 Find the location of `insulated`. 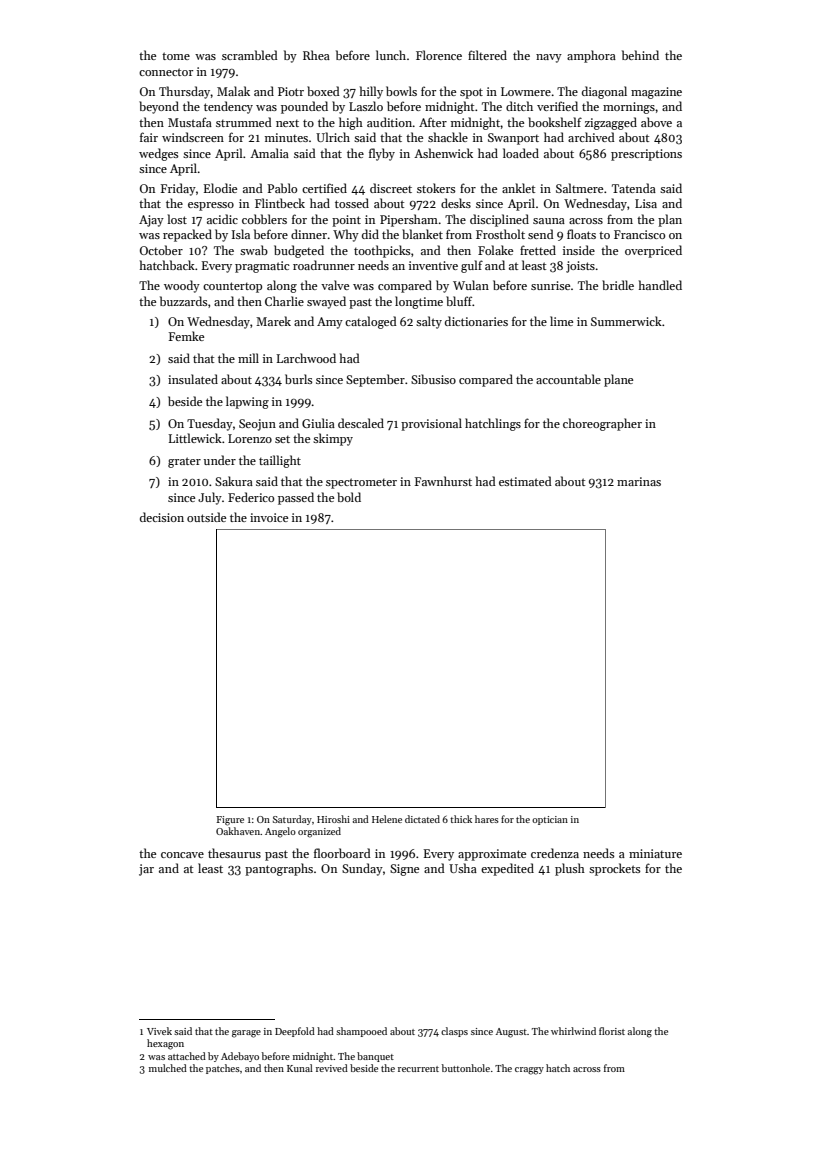

insulated is located at coordinates (193, 379).
